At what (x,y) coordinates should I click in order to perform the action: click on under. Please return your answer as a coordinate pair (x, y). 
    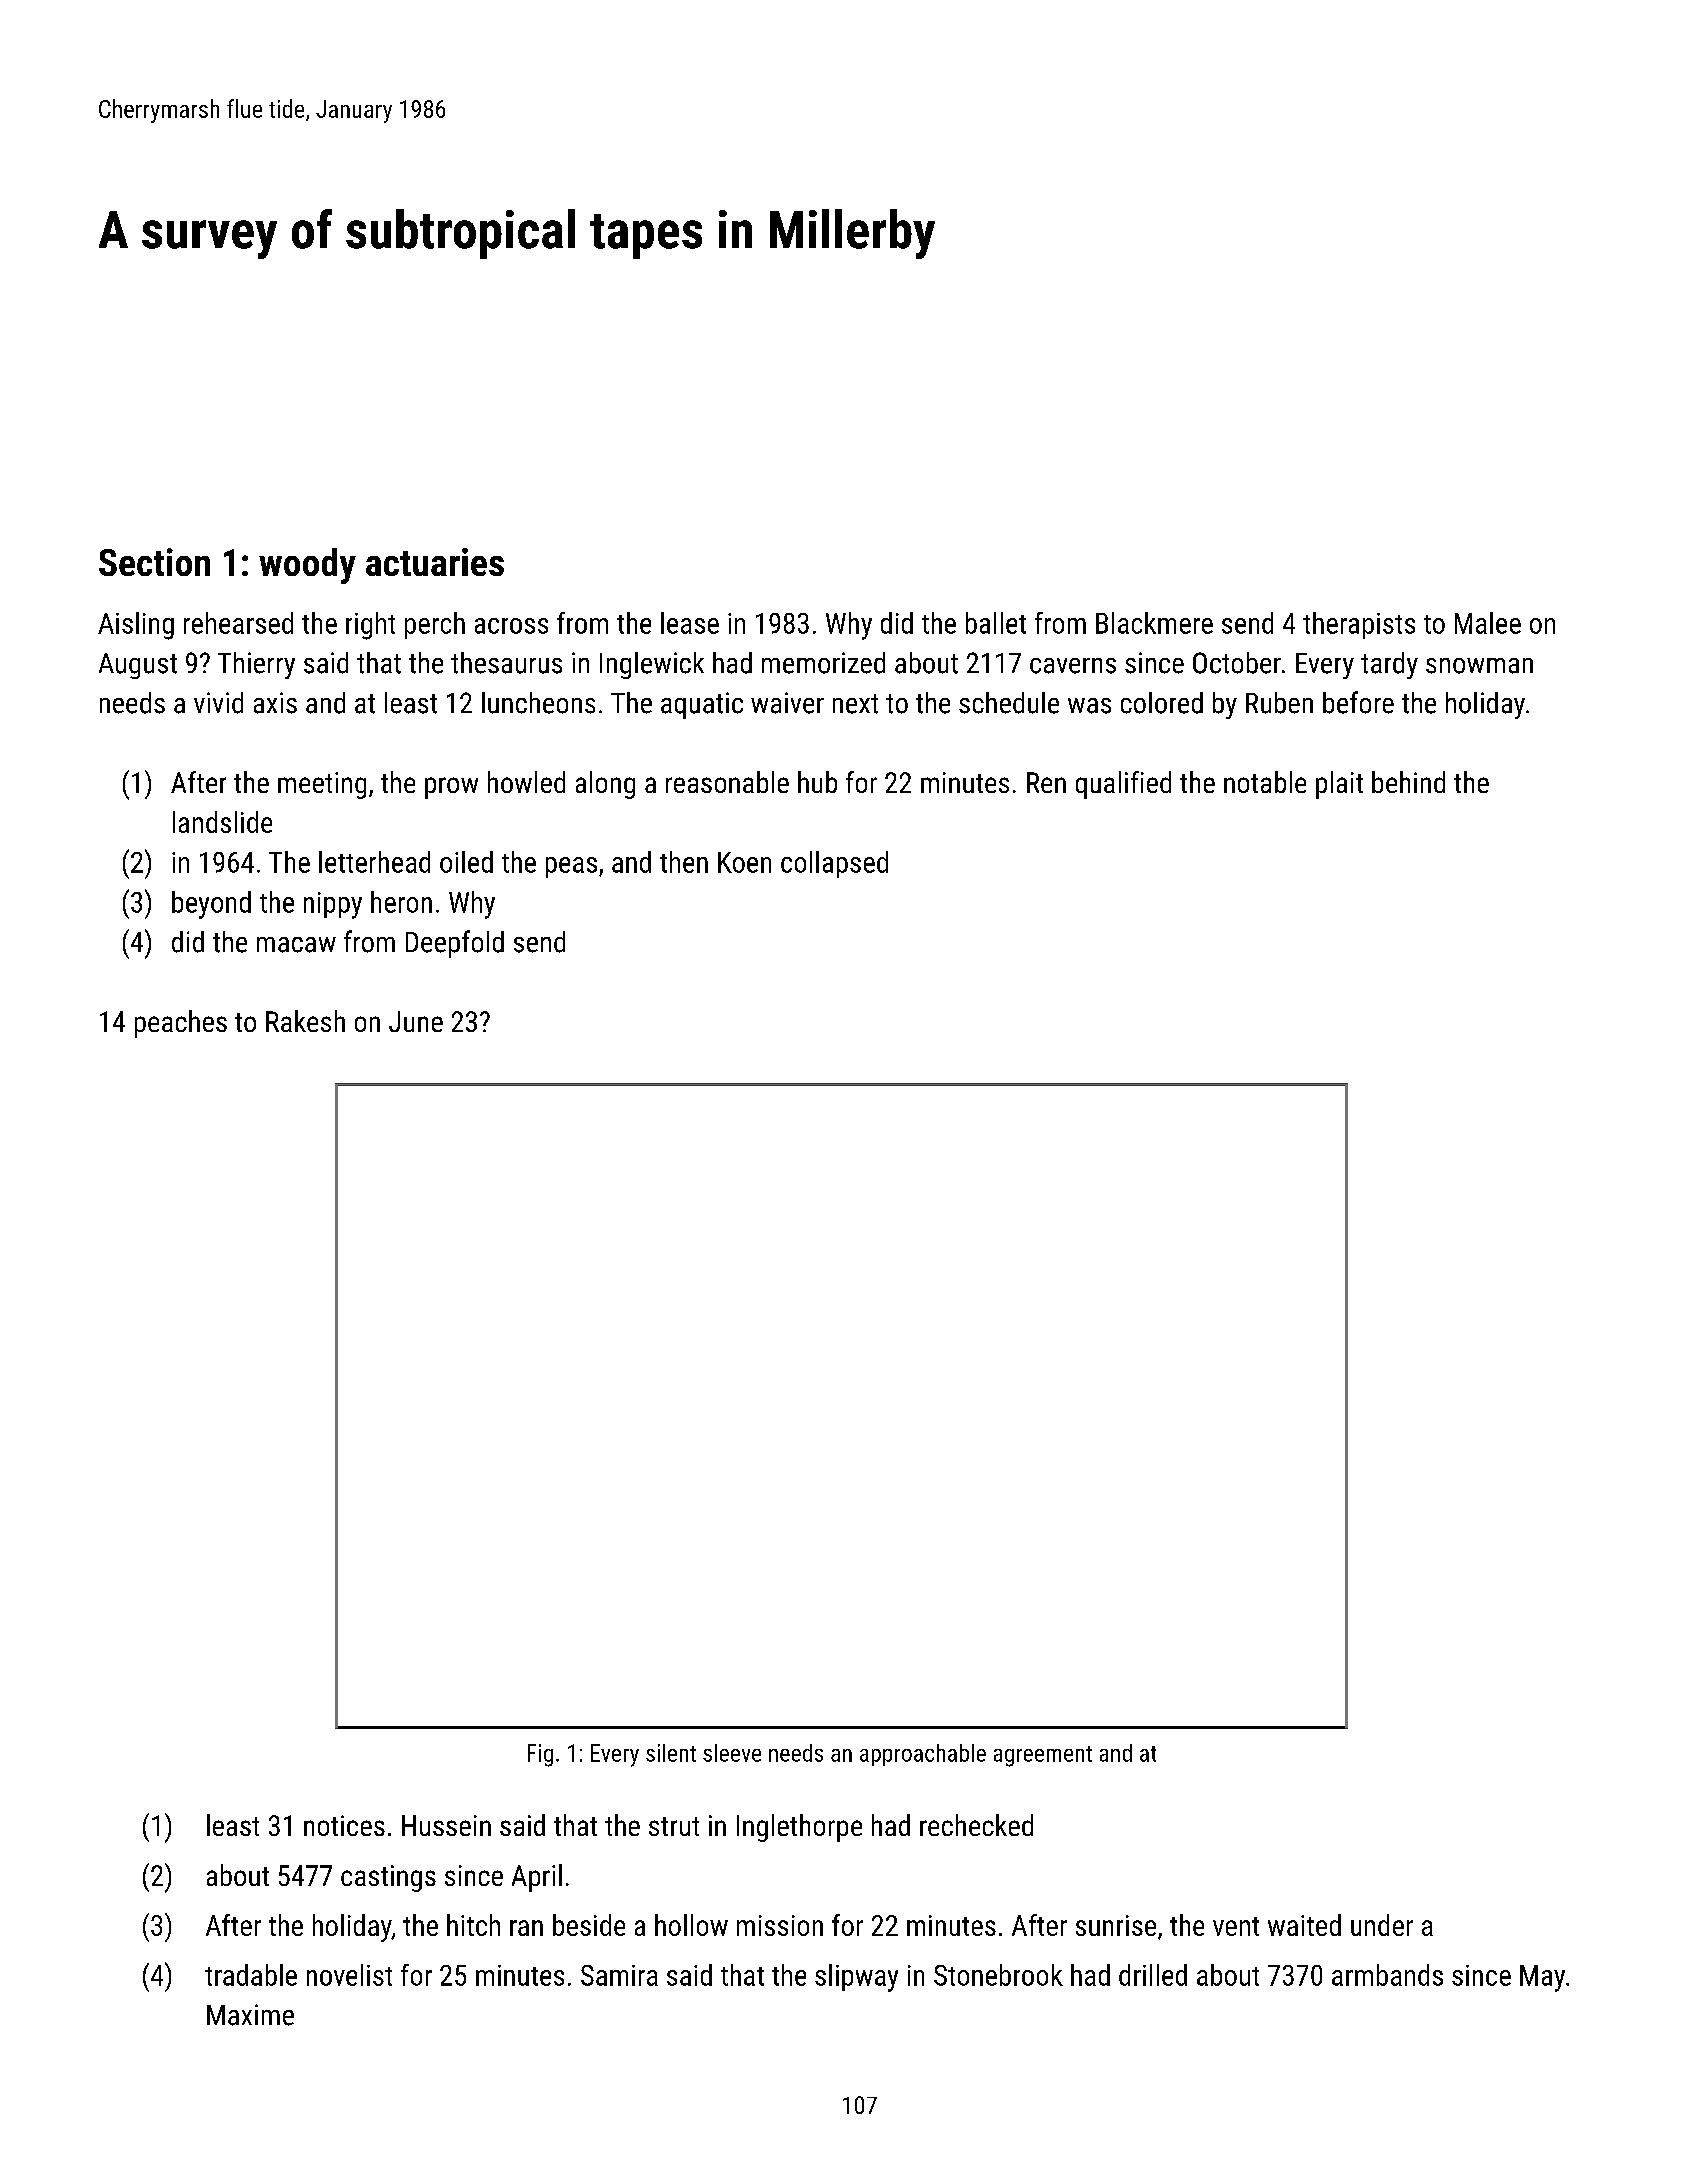
    Looking at the image, I should click on (1382, 1925).
